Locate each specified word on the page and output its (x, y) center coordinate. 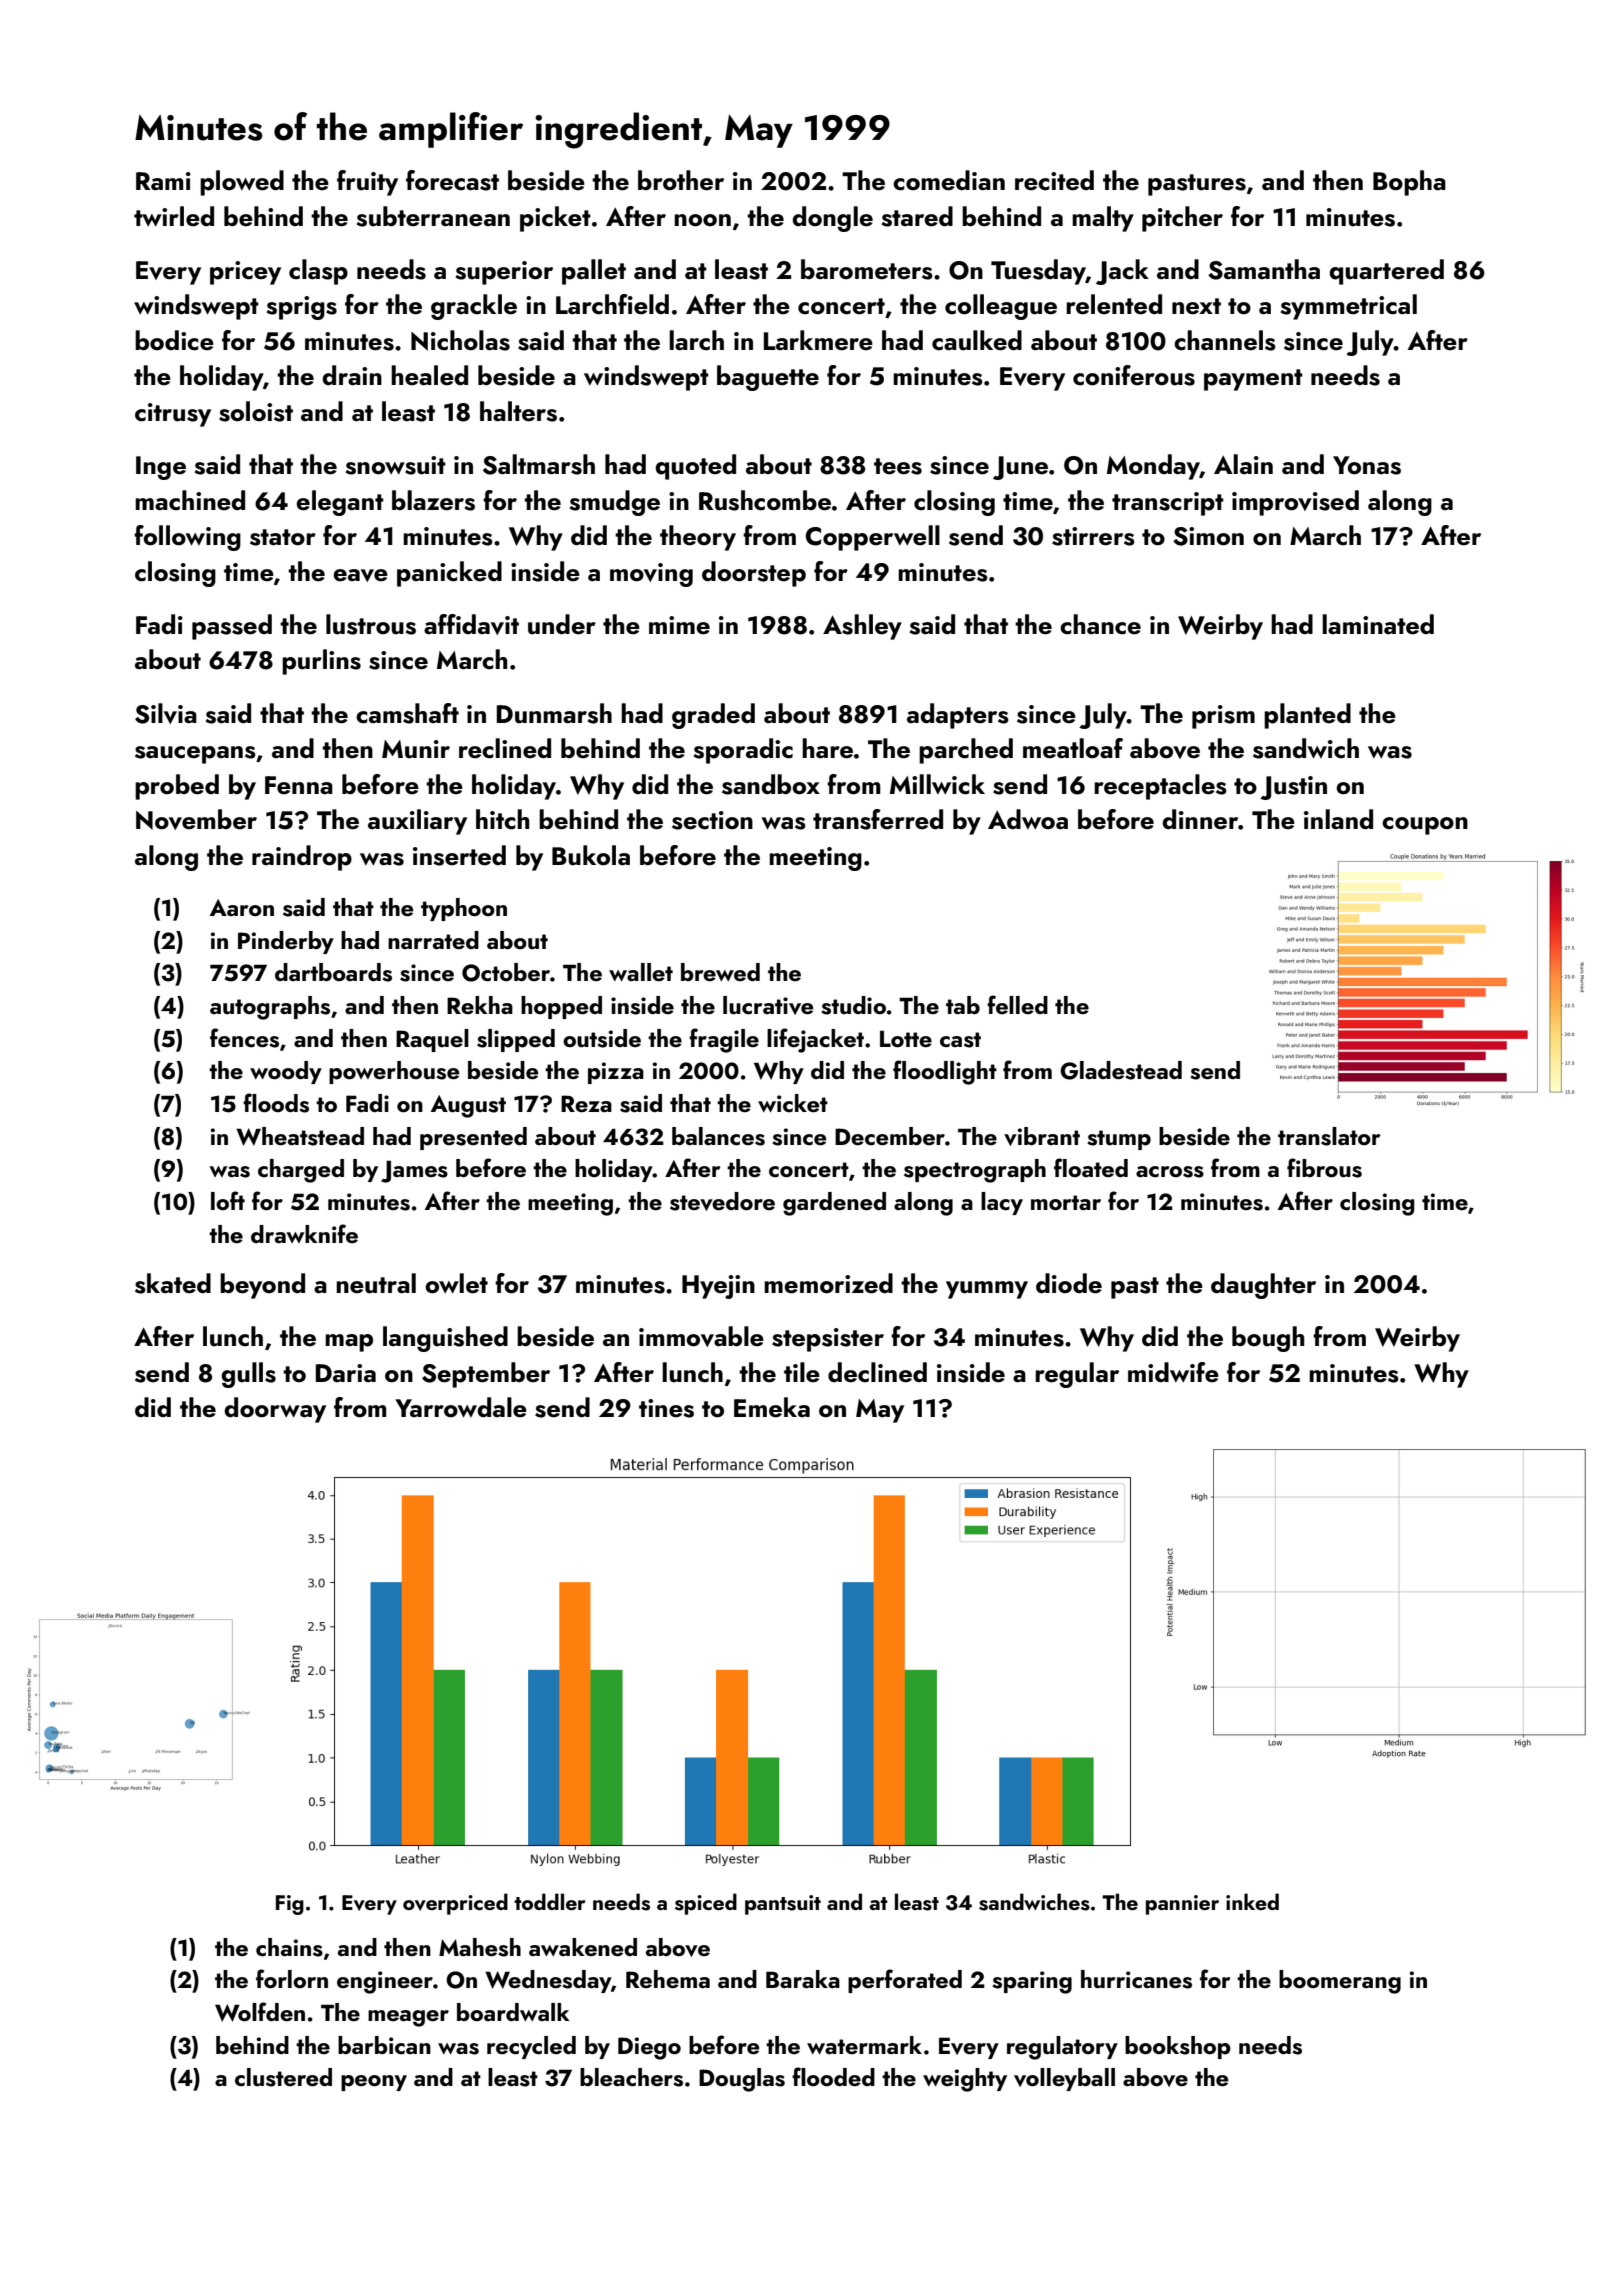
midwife (1173, 1372)
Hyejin (718, 1287)
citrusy (173, 415)
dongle (832, 219)
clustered (283, 2077)
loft (228, 1200)
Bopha (1409, 183)
